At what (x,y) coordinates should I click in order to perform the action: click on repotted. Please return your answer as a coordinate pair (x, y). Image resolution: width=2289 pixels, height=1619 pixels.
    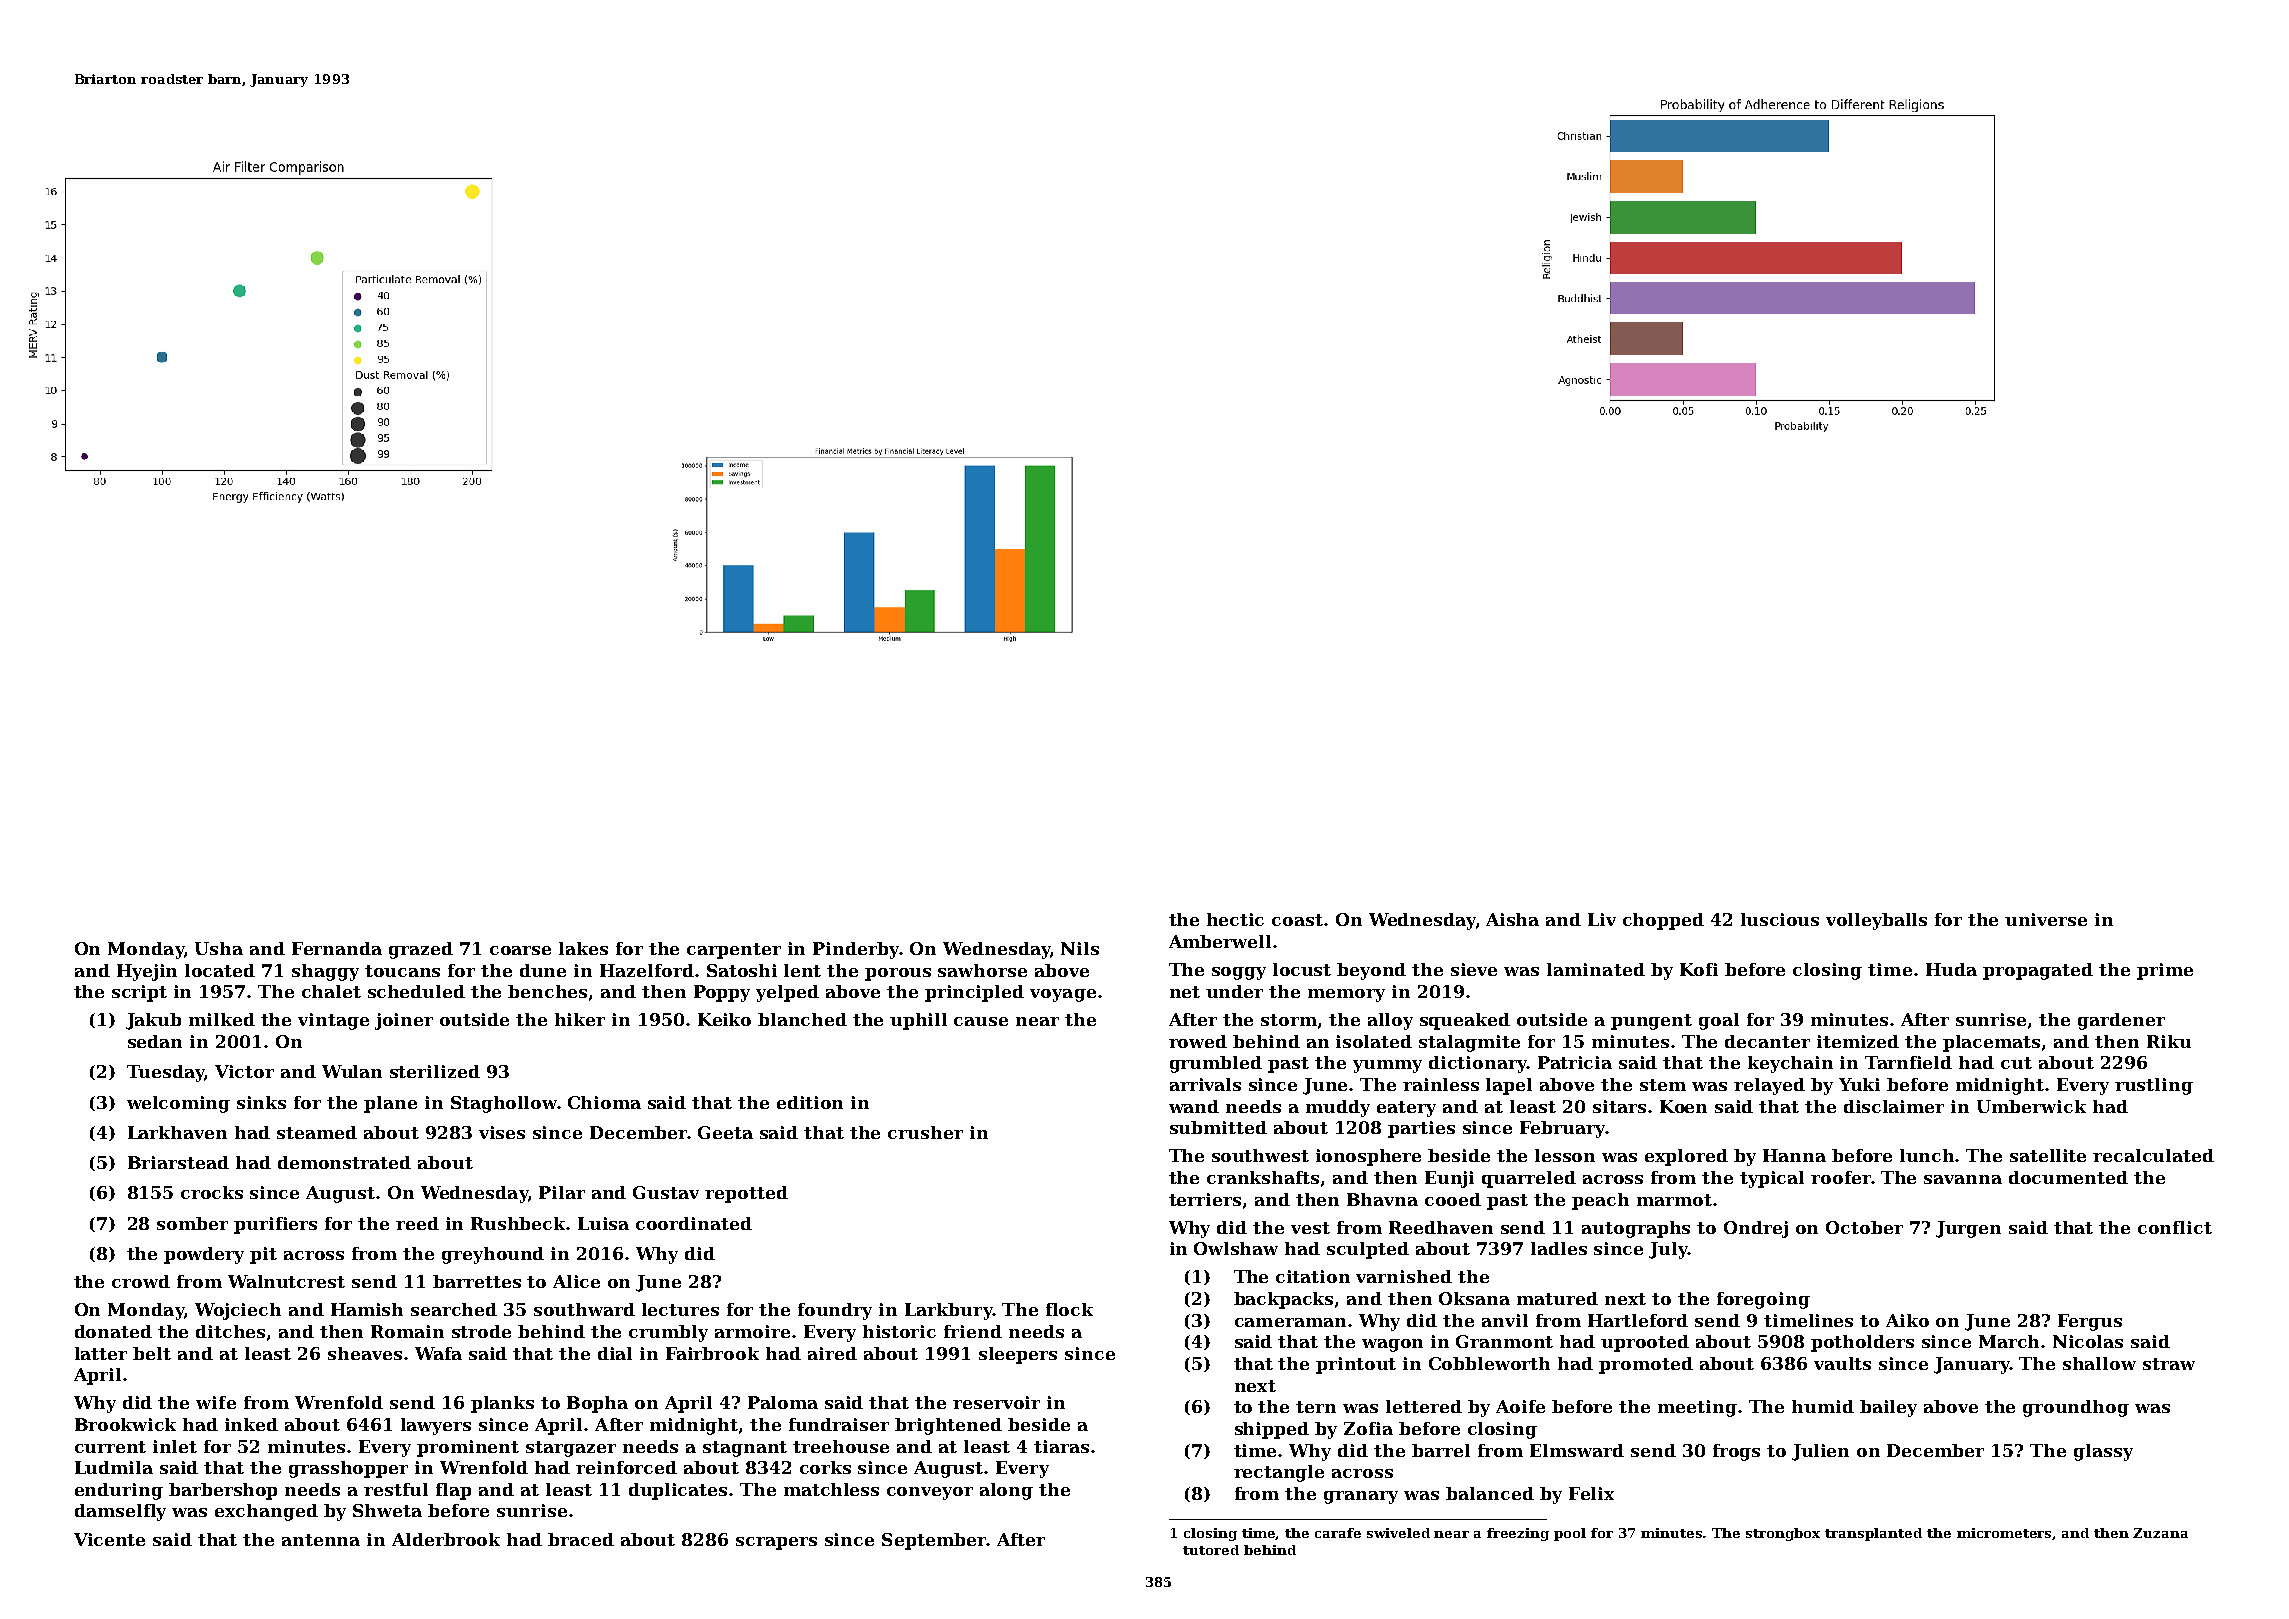
    Looking at the image, I should click on (746, 1194).
